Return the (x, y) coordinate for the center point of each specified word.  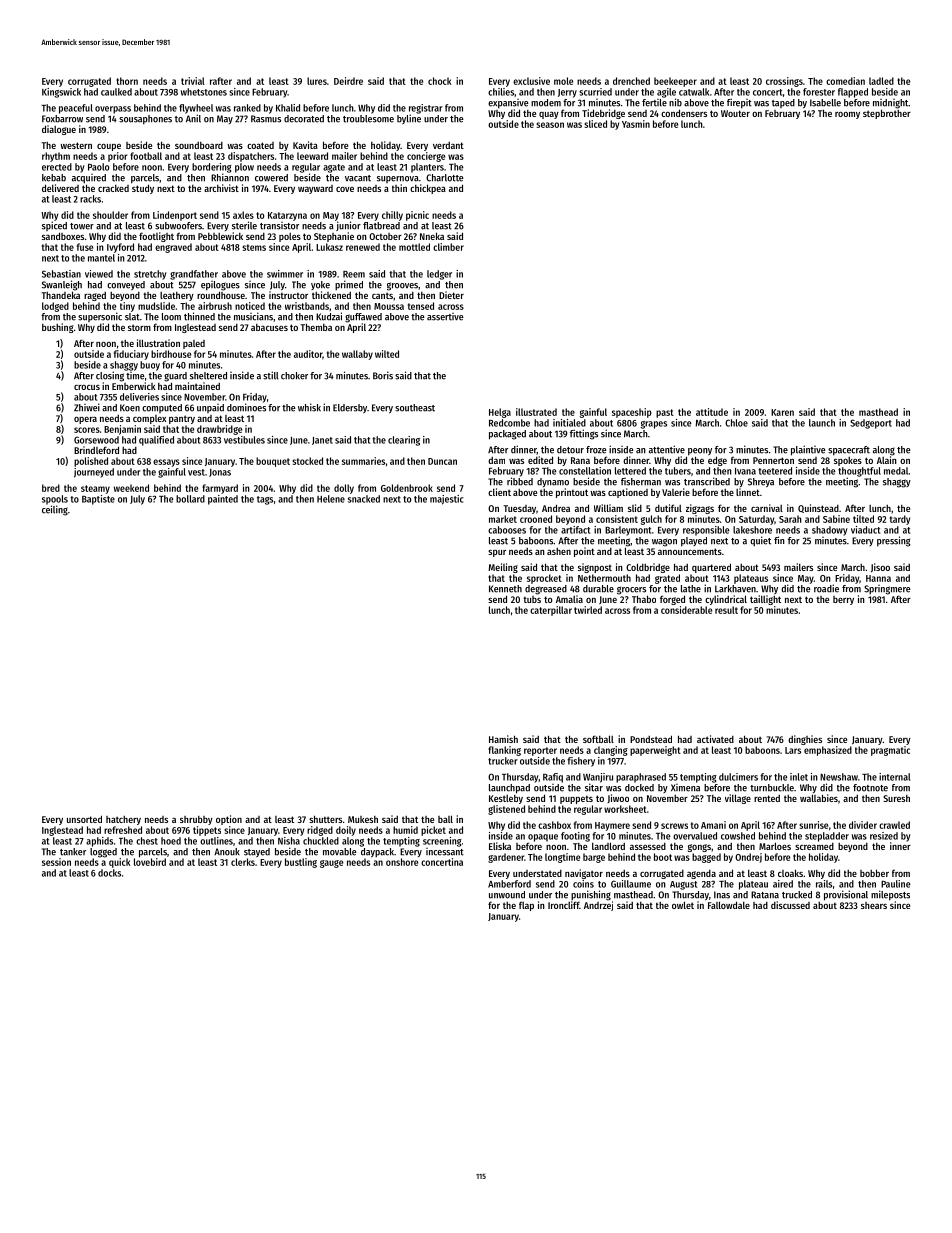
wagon (664, 542)
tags (265, 500)
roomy (847, 115)
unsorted (84, 819)
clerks (243, 862)
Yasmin (636, 124)
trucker (503, 761)
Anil (193, 118)
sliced (595, 124)
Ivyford (120, 248)
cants (382, 295)
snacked (364, 499)
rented (767, 798)
